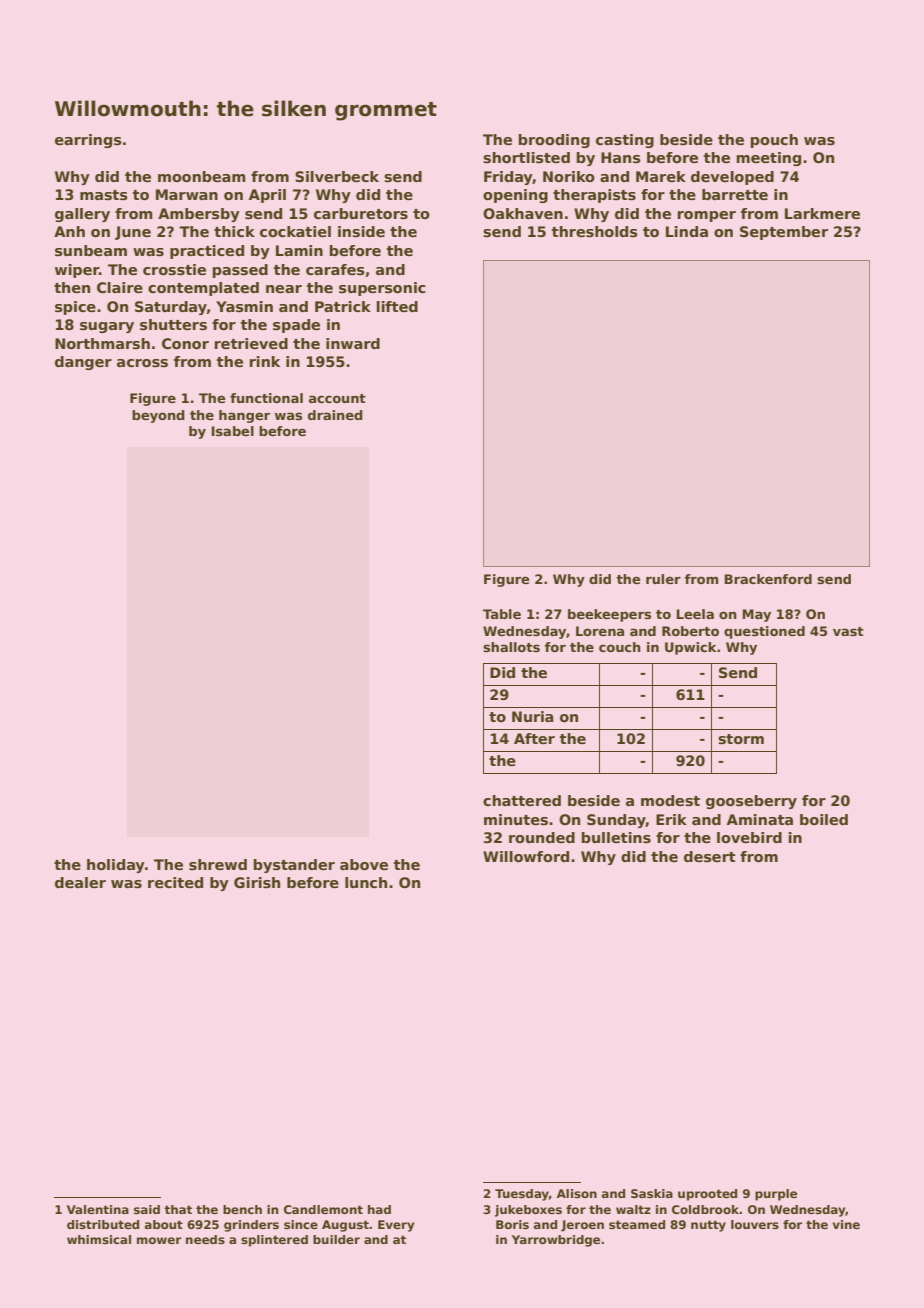  I want to click on Ambersby, so click(199, 215).
